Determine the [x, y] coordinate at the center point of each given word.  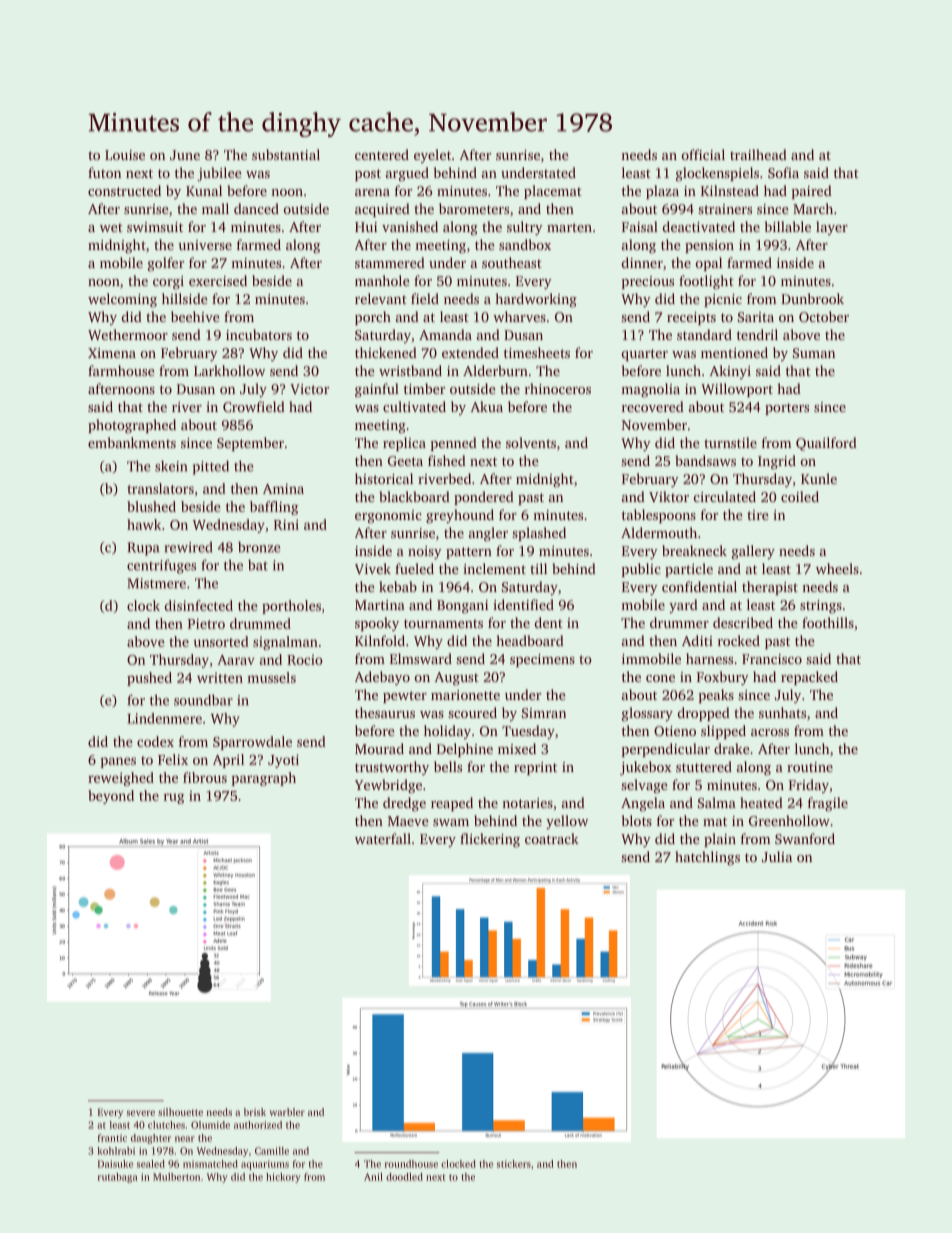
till [538, 568]
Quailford [826, 444]
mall [215, 208]
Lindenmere [164, 718]
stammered [390, 262]
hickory [283, 1178]
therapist [770, 588]
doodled [404, 1177]
